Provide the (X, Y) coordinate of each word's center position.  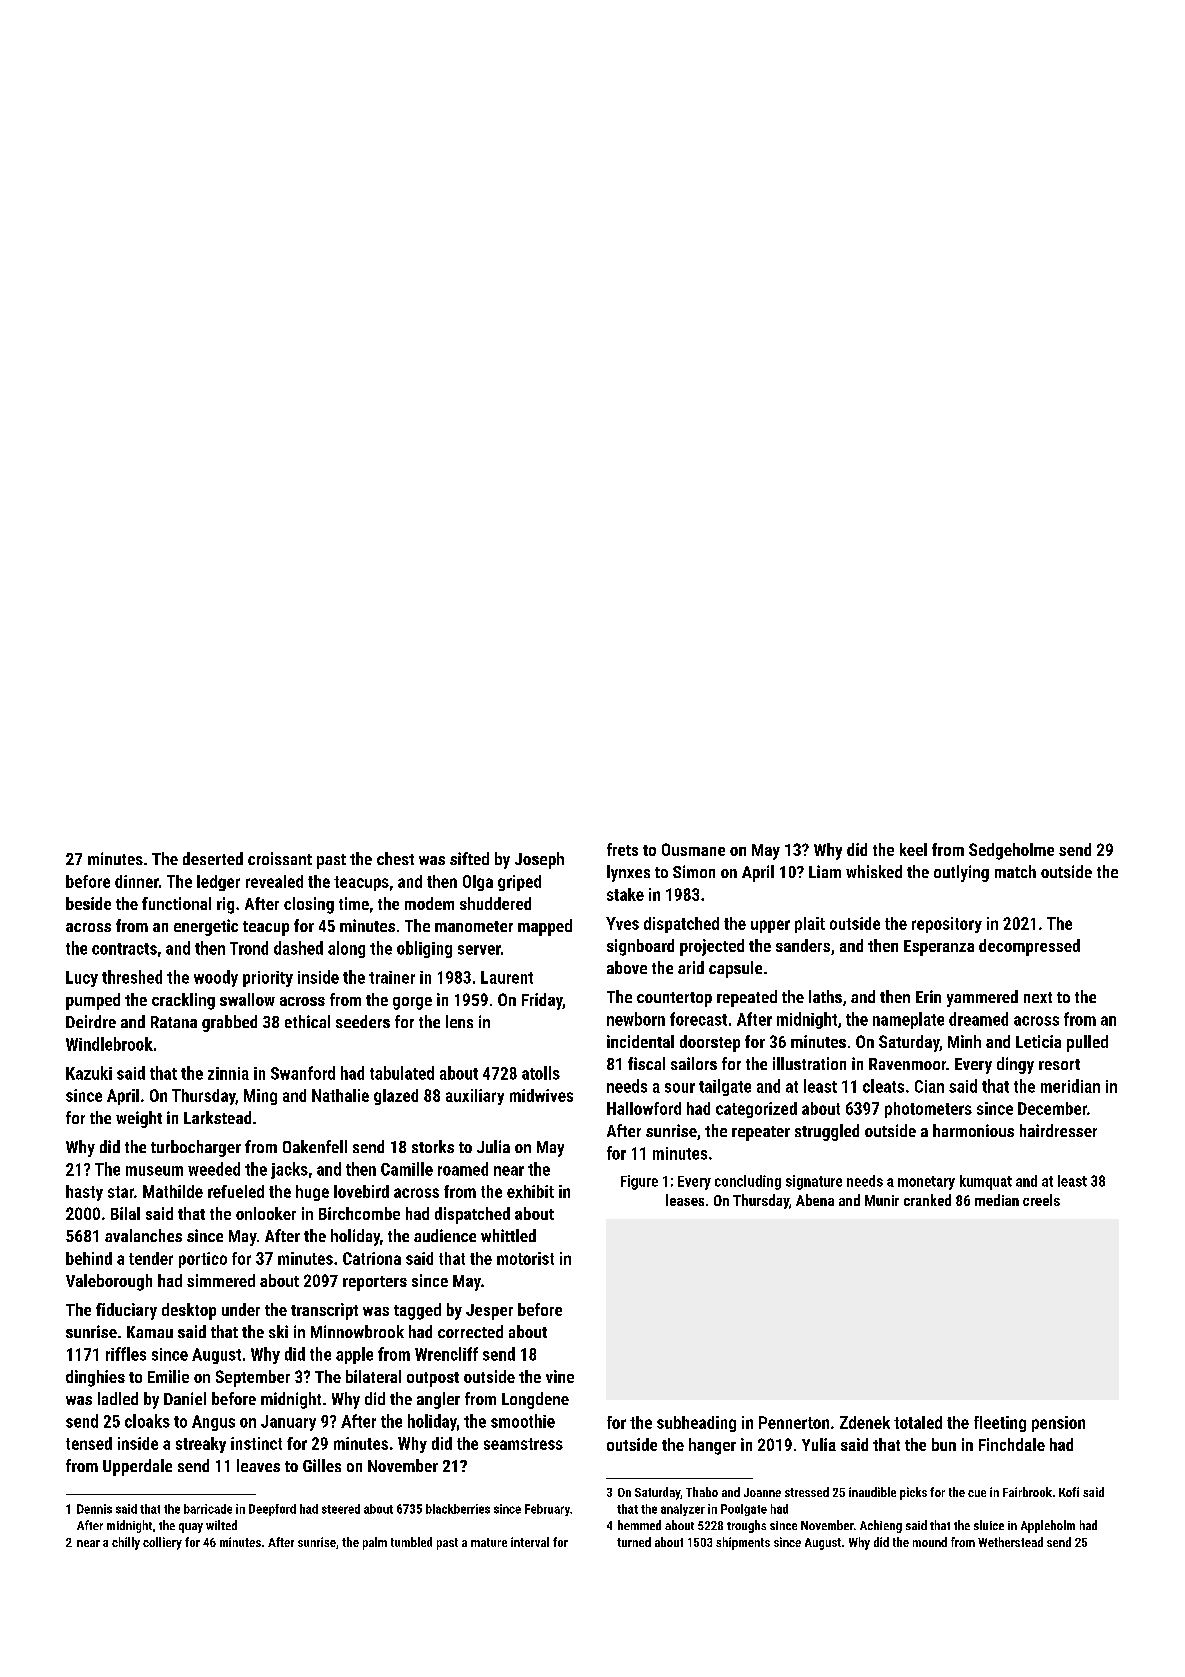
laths (825, 996)
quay (191, 1528)
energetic (206, 927)
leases (685, 1200)
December (1052, 1108)
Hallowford (644, 1108)
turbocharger (196, 1148)
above (627, 967)
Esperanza (939, 948)
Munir (882, 1200)
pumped (93, 1001)
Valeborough (109, 1282)
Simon (694, 871)
